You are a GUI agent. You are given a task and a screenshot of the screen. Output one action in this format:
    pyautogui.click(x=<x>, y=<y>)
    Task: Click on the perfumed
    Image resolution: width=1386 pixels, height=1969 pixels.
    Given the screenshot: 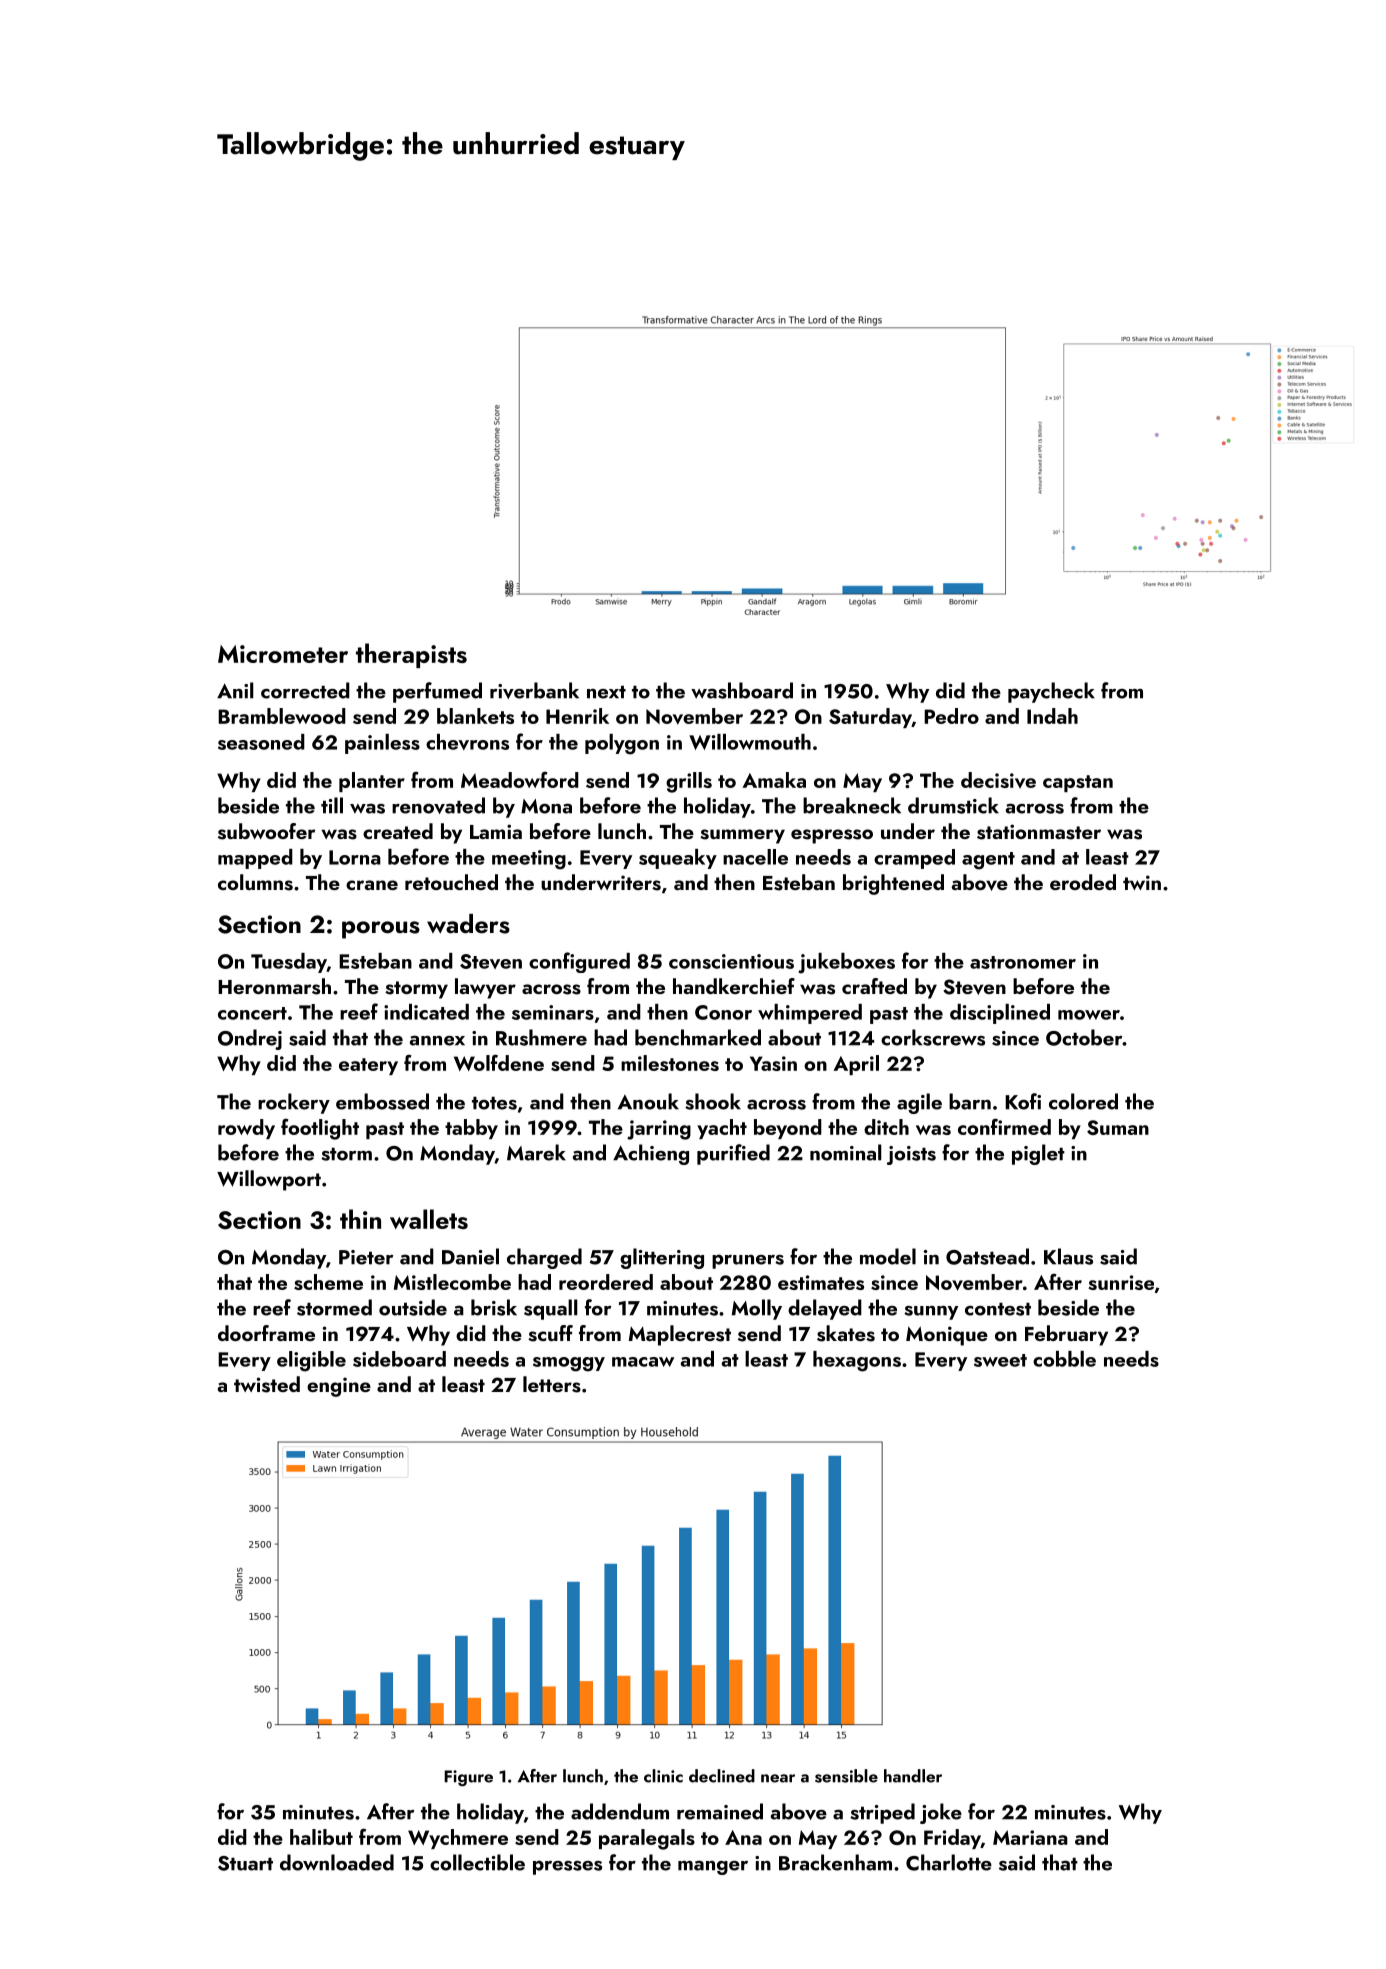 What is the action you would take?
    pyautogui.click(x=437, y=692)
